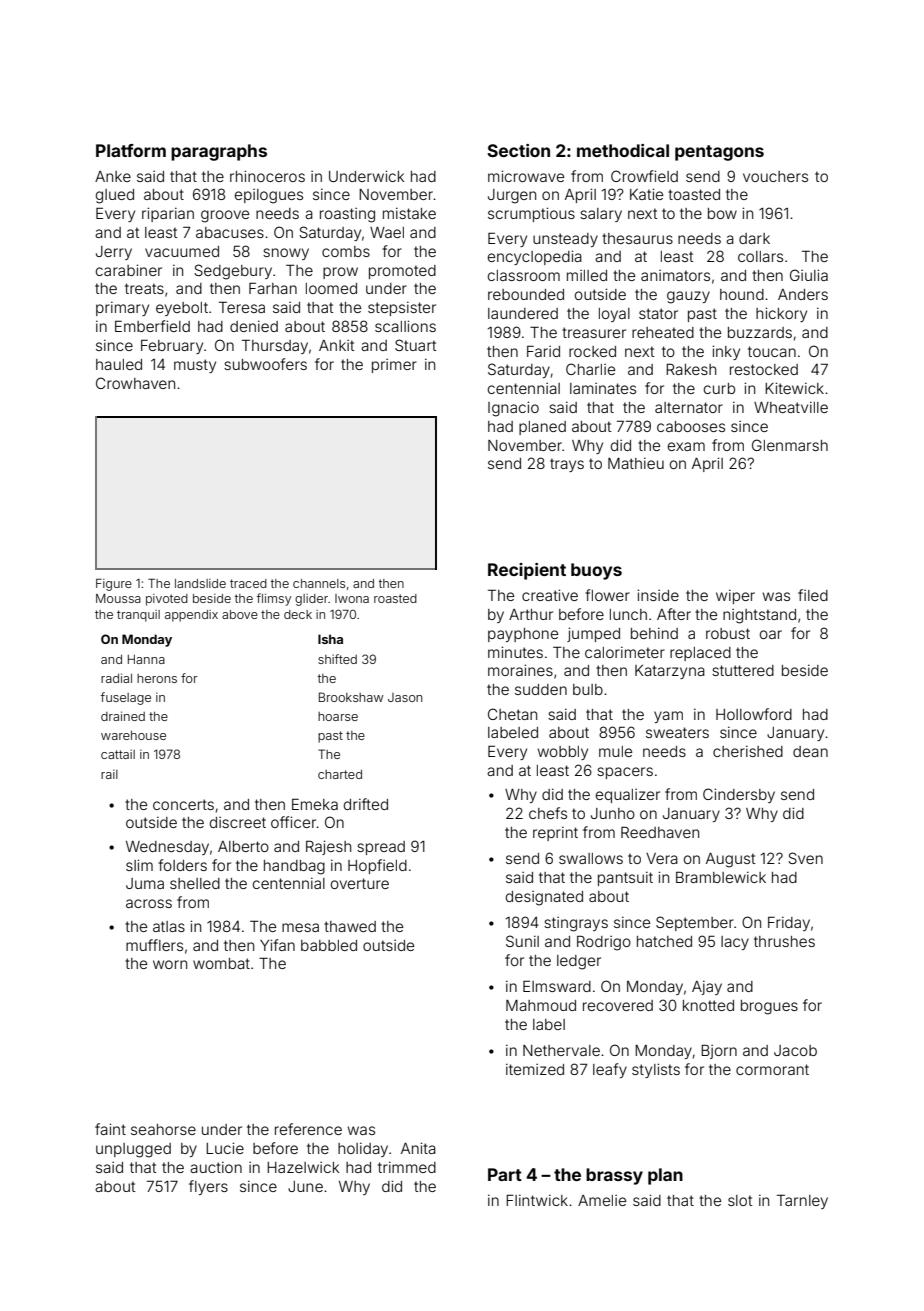  What do you see at coordinates (233, 272) in the screenshot?
I see `Sedgebury` at bounding box center [233, 272].
